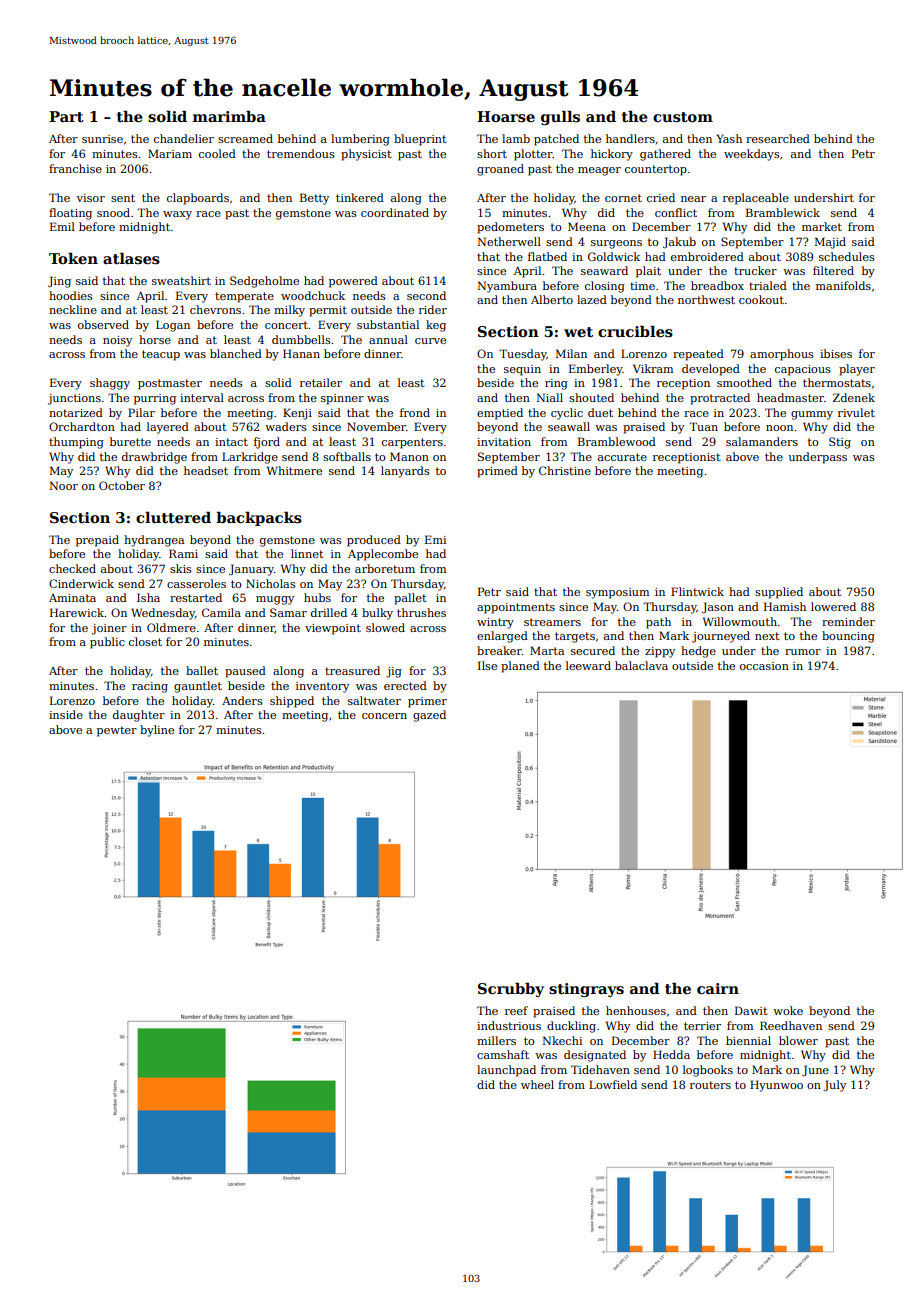  Describe the element at coordinates (788, 1010) in the screenshot. I see `woke` at that location.
